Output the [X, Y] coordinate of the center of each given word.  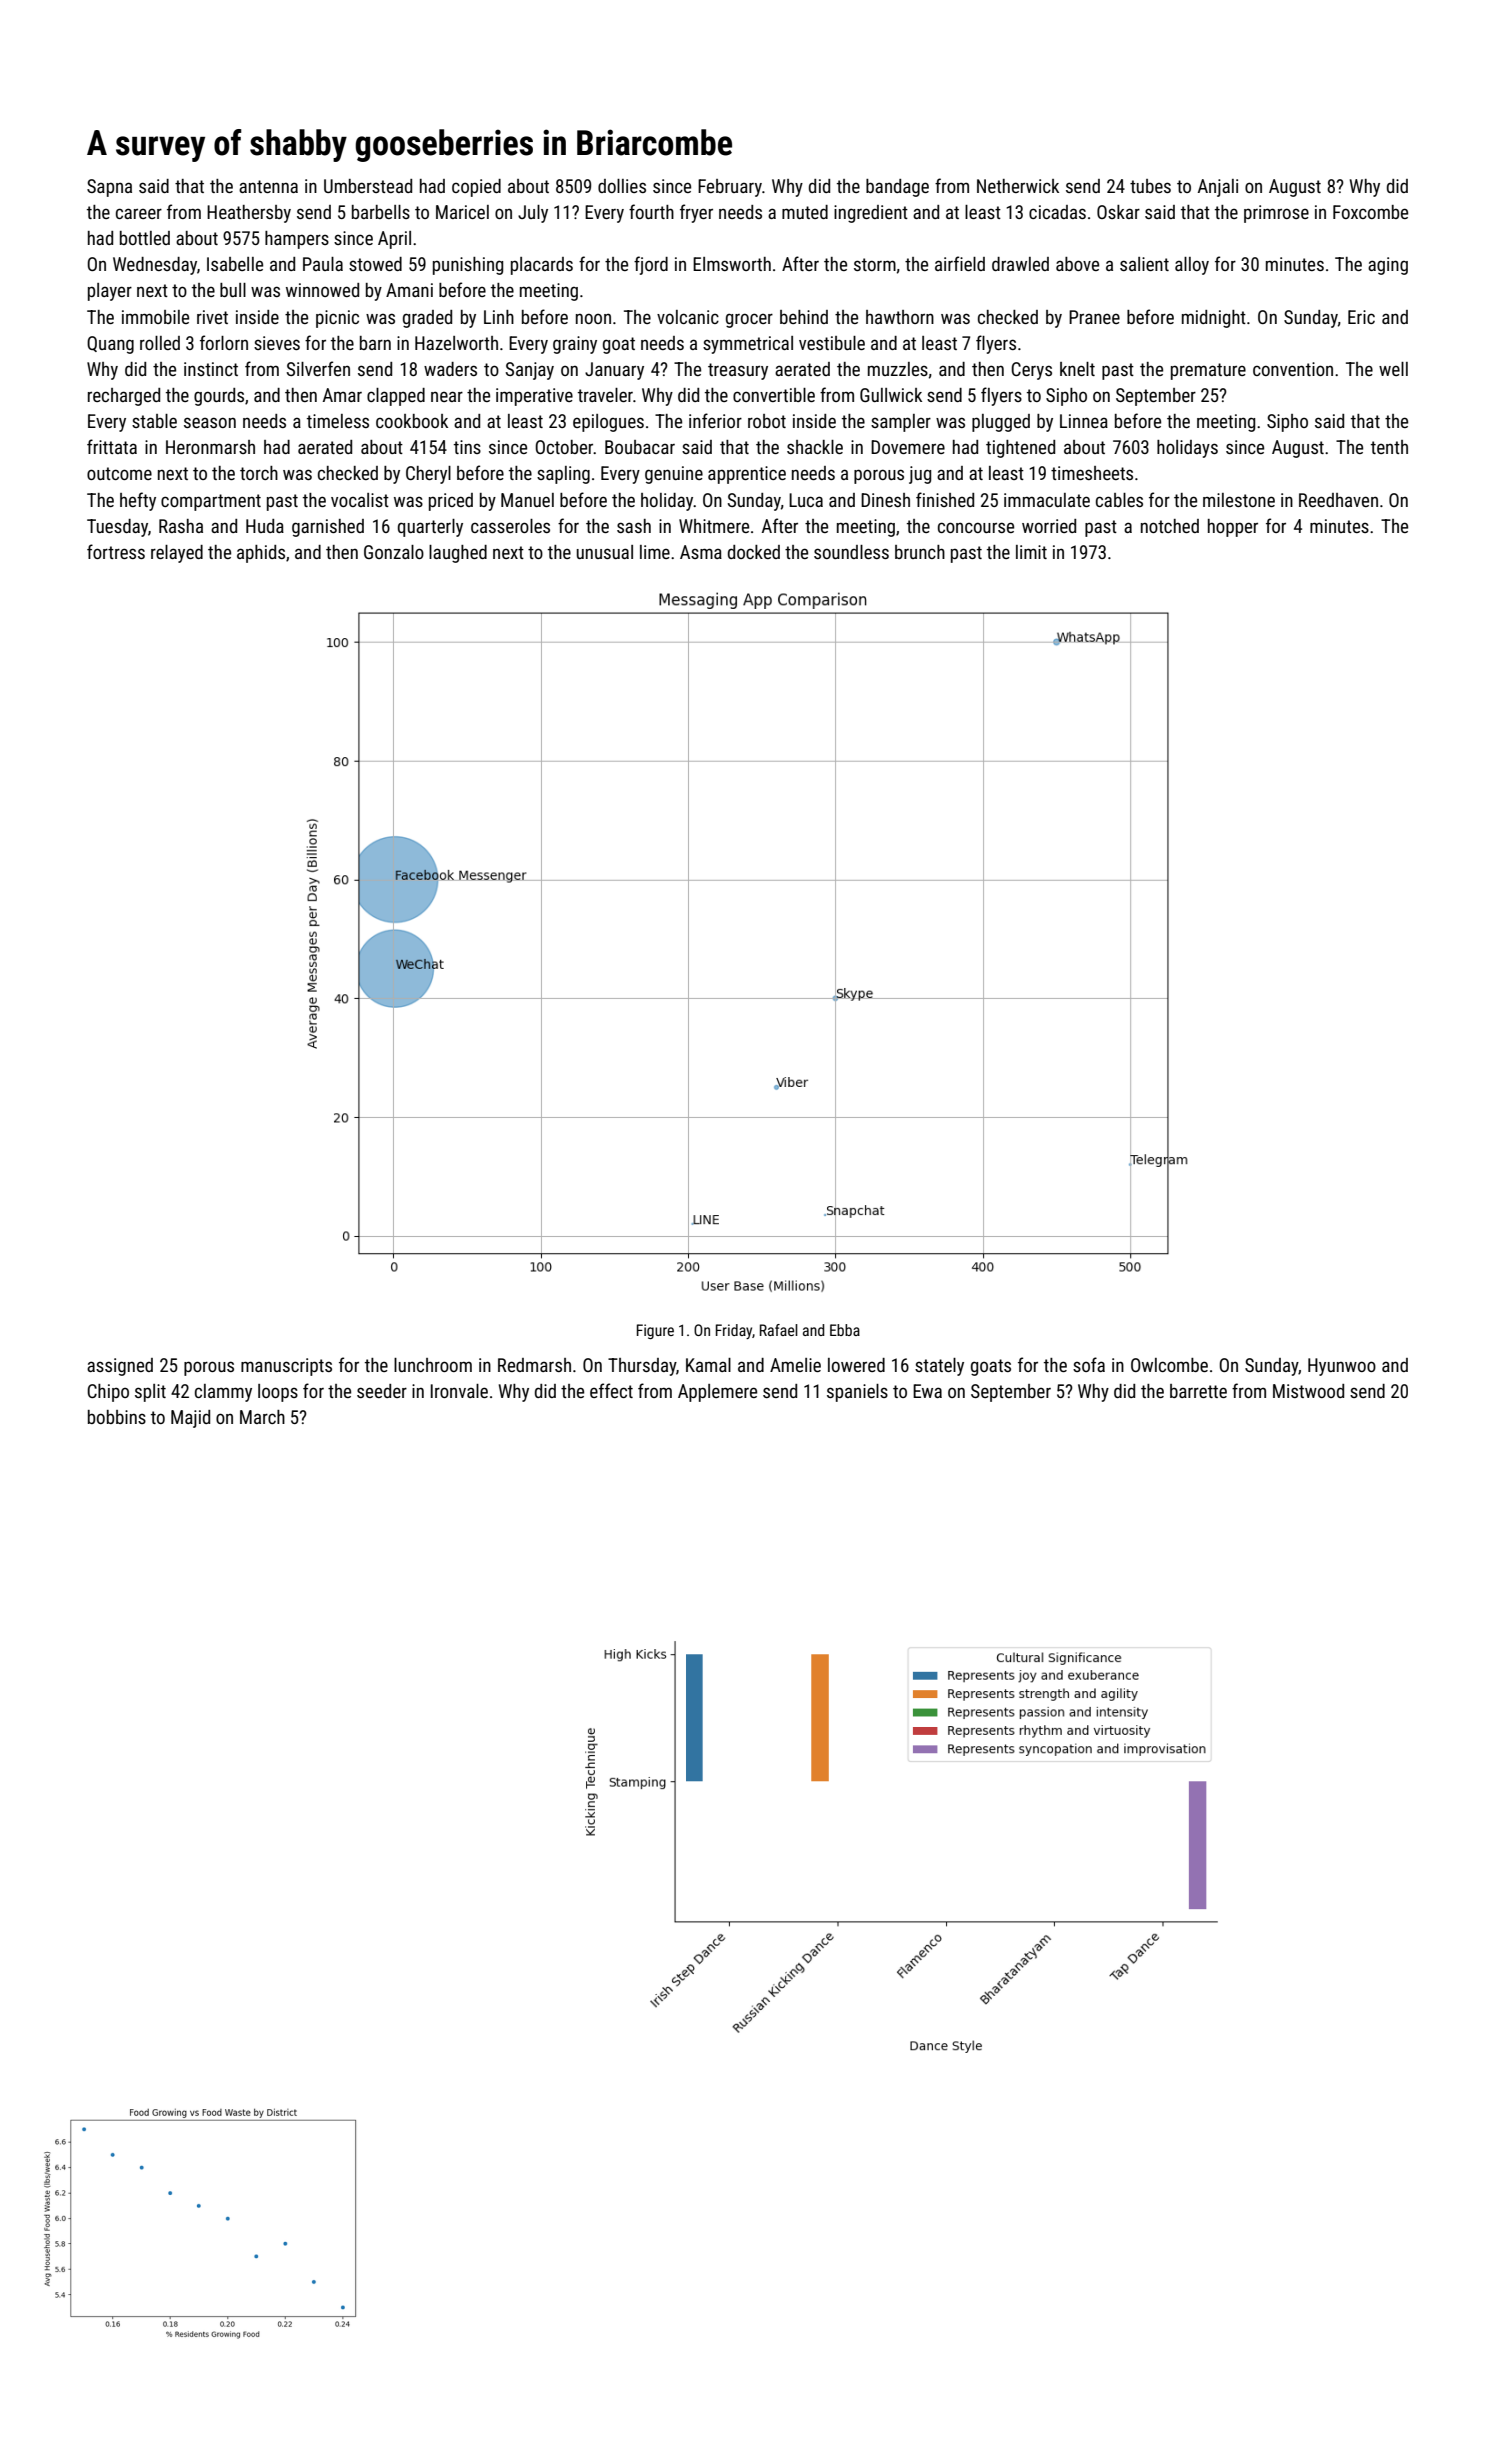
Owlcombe [1169, 1365]
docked [754, 552]
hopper [1233, 528]
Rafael [779, 1330]
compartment [211, 502]
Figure [655, 1331]
